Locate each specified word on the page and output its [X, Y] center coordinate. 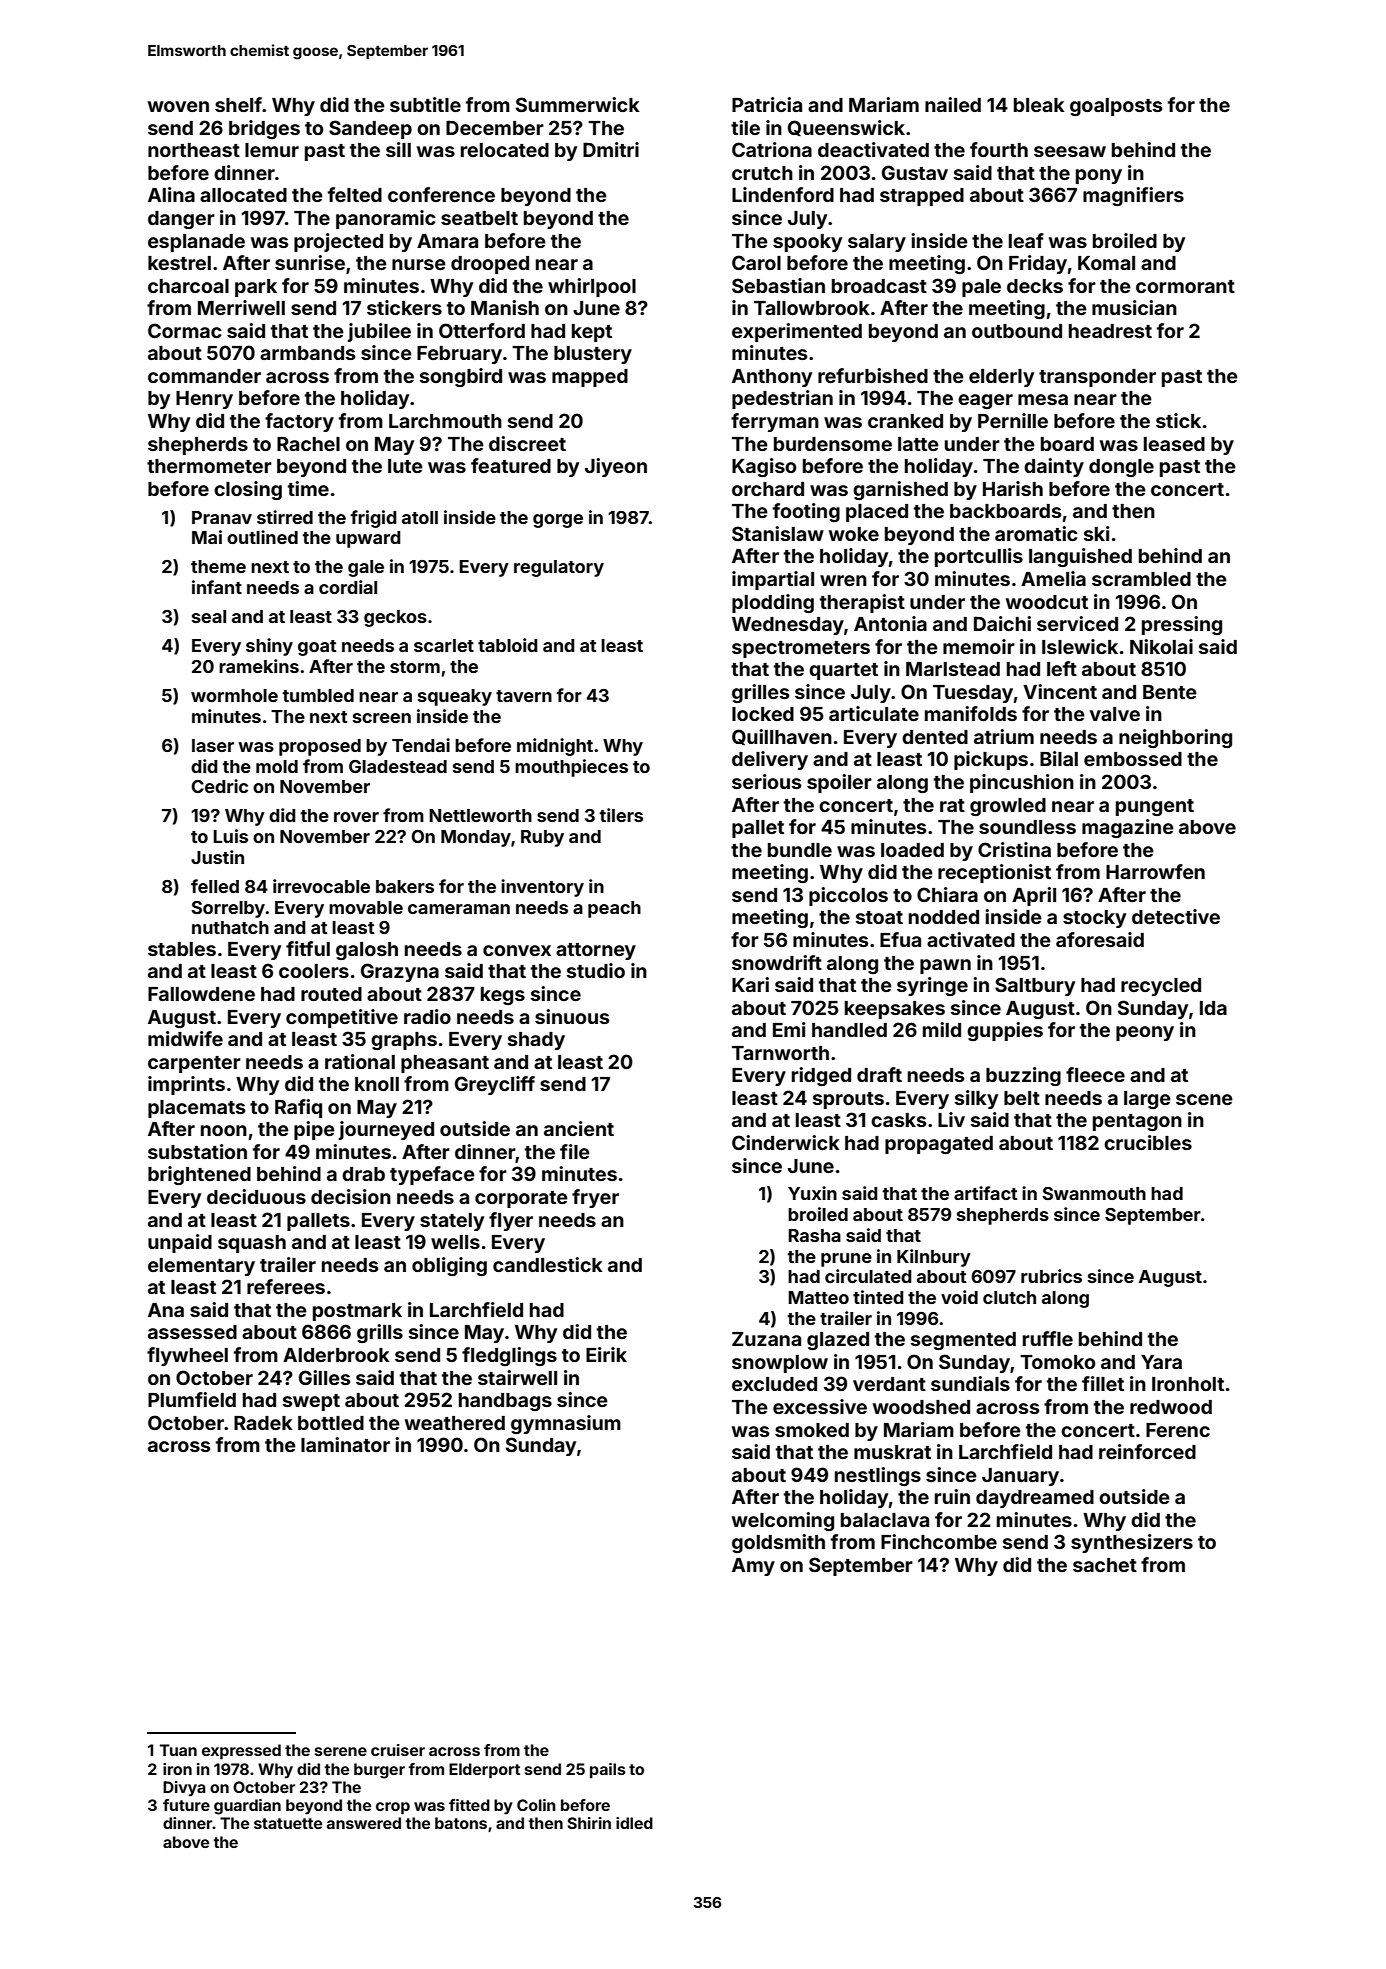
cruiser [398, 1750]
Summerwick [578, 104]
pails [608, 1770]
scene [1204, 1099]
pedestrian [782, 399]
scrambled [1141, 579]
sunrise [310, 262]
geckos [395, 618]
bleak [1039, 105]
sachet [1105, 1565]
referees [286, 1286]
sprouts [848, 1100]
